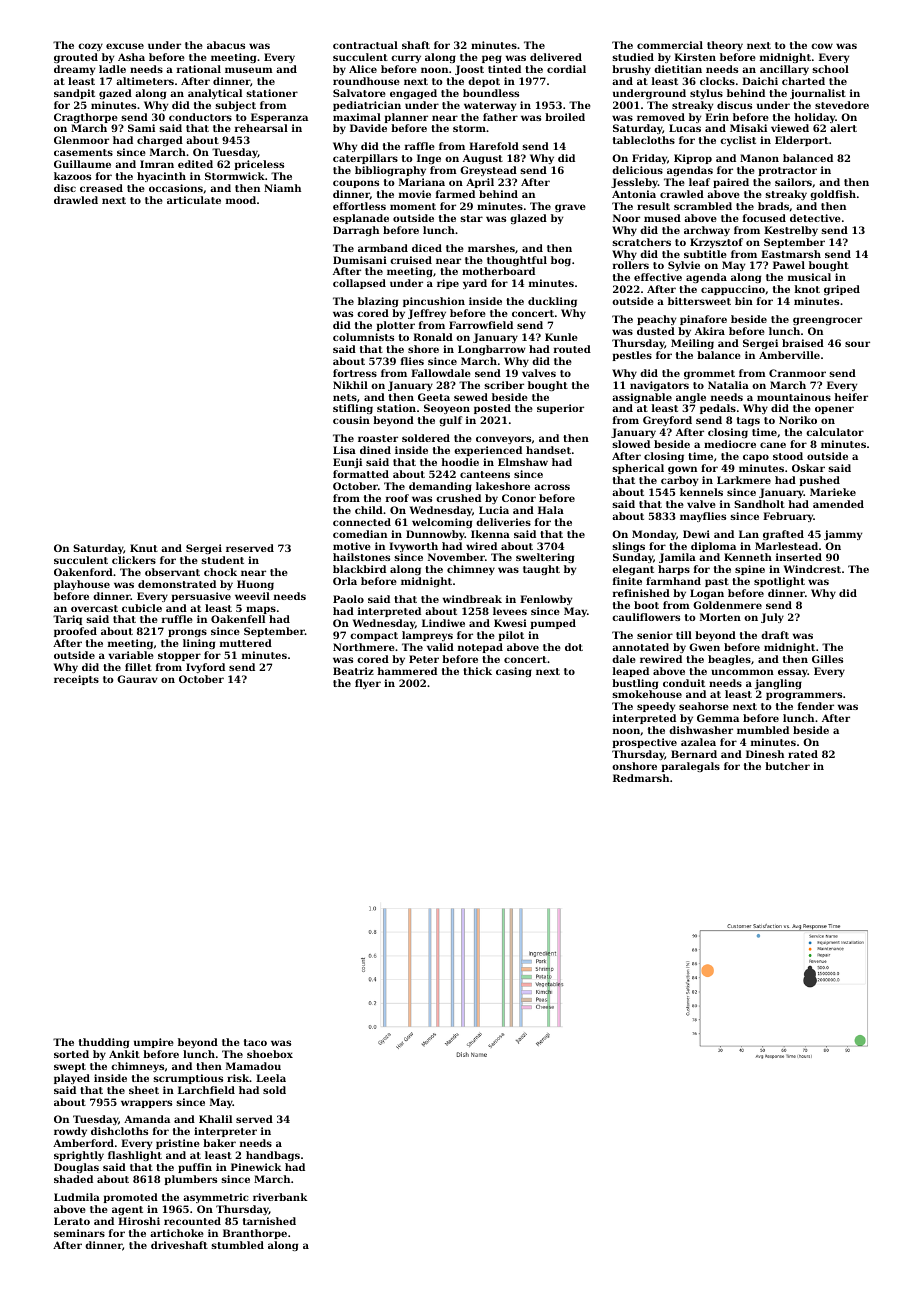 The image size is (924, 1308). Describe the element at coordinates (356, 184) in the image. I see `coupons` at that location.
